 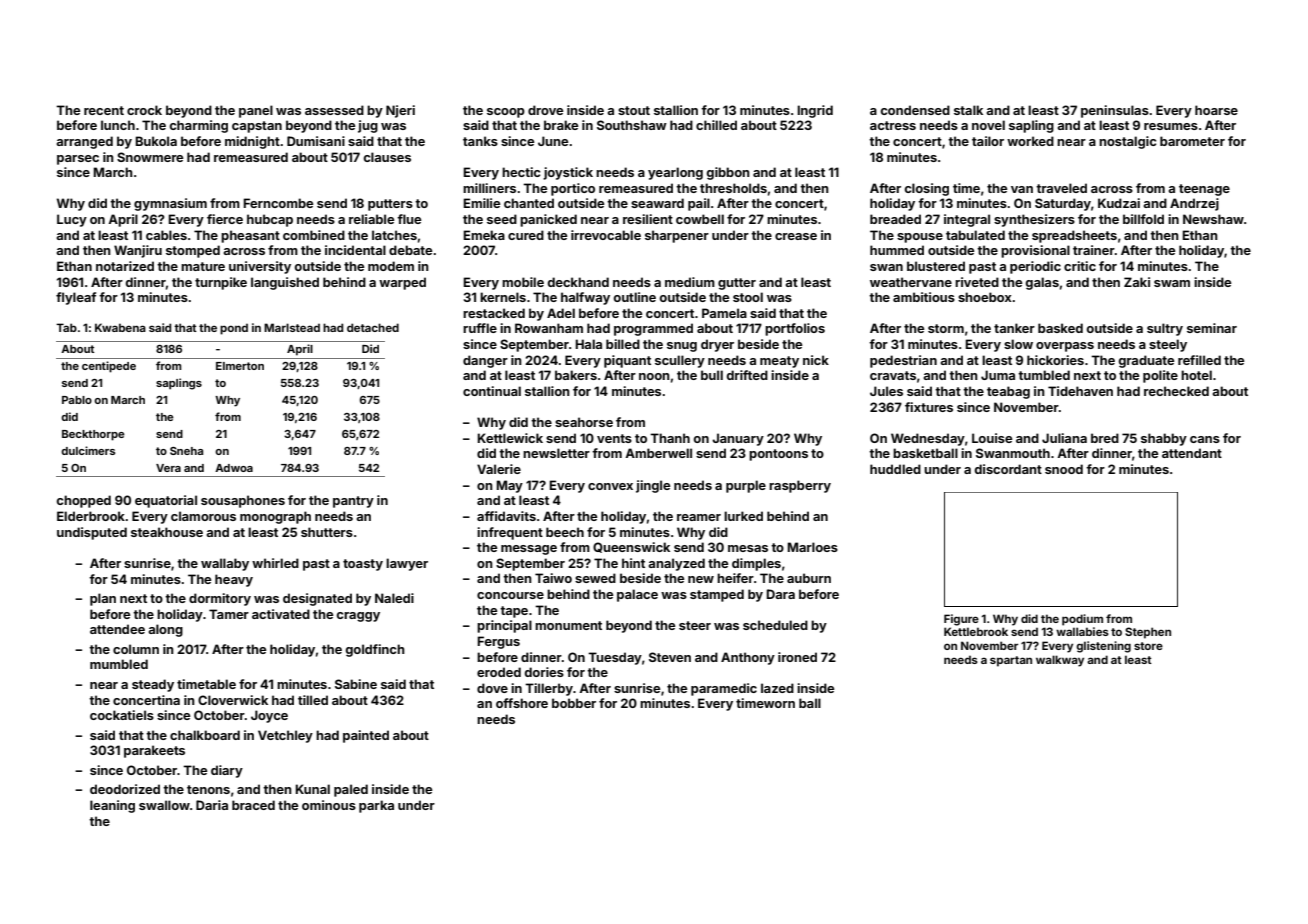 What do you see at coordinates (610, 486) in the screenshot?
I see `convex` at bounding box center [610, 486].
